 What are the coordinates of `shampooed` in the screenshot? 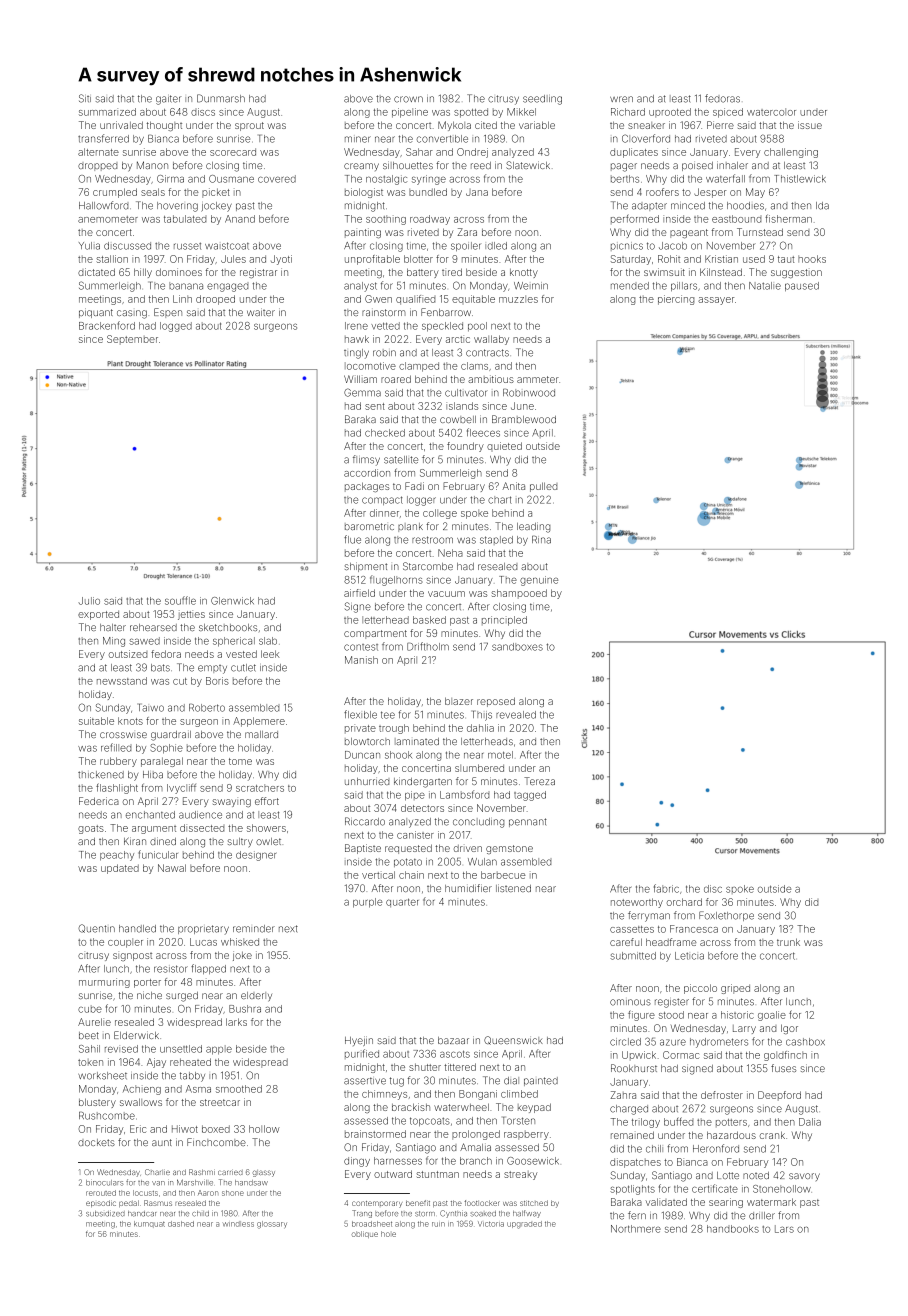 It's located at (519, 594).
